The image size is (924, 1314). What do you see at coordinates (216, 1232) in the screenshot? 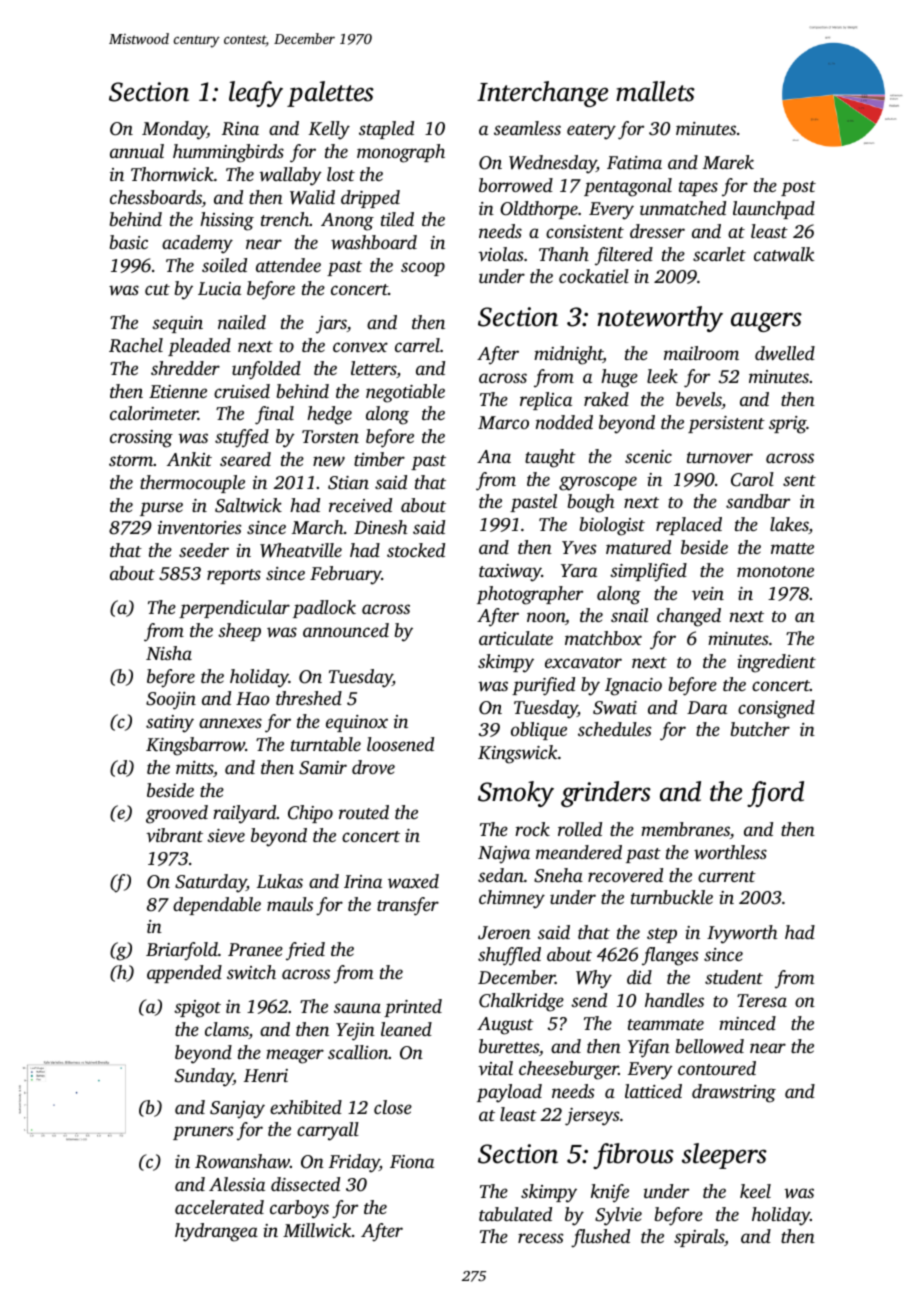
I see `hydrangea` at bounding box center [216, 1232].
